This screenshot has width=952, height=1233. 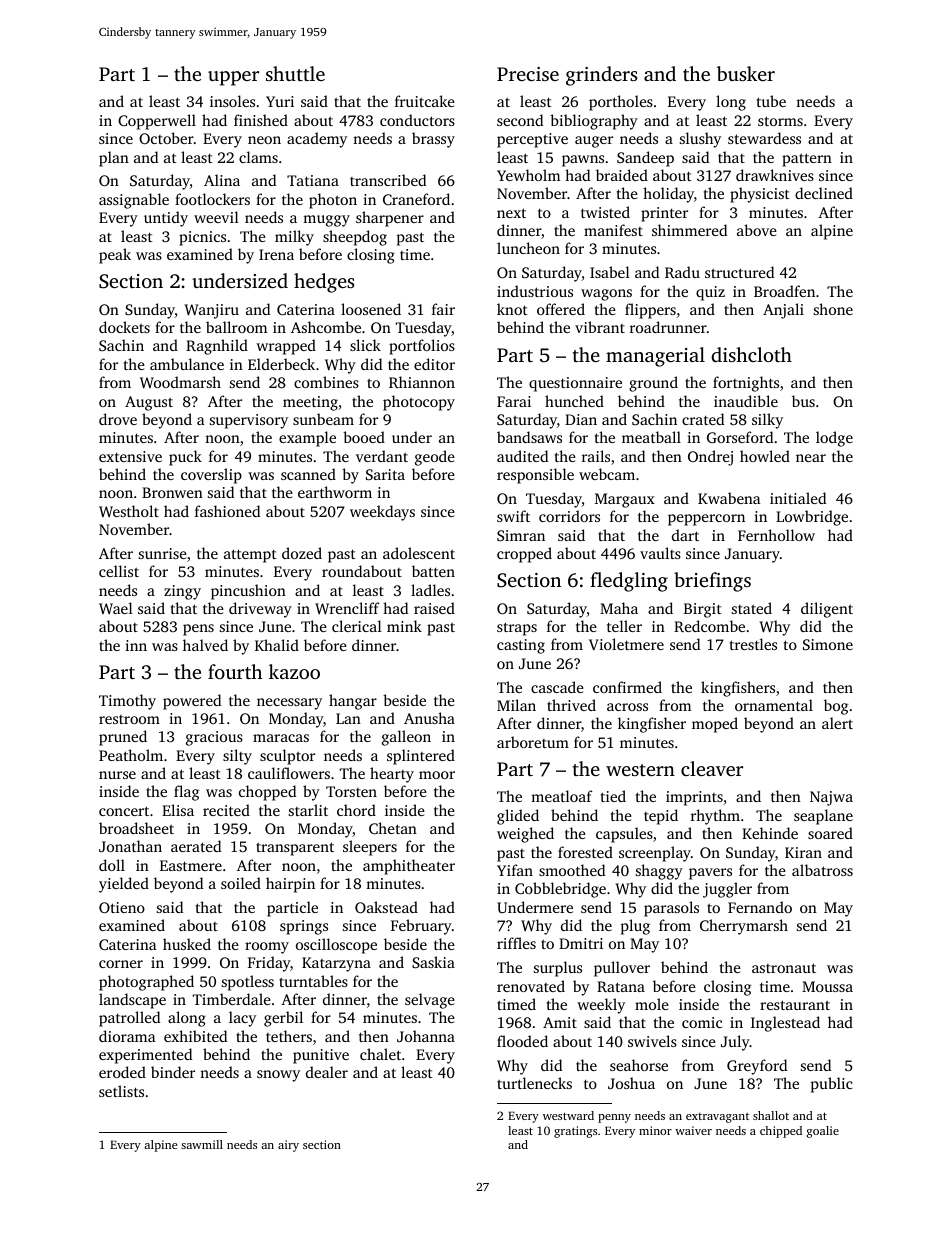 What do you see at coordinates (212, 199) in the screenshot?
I see `footlockers` at bounding box center [212, 199].
